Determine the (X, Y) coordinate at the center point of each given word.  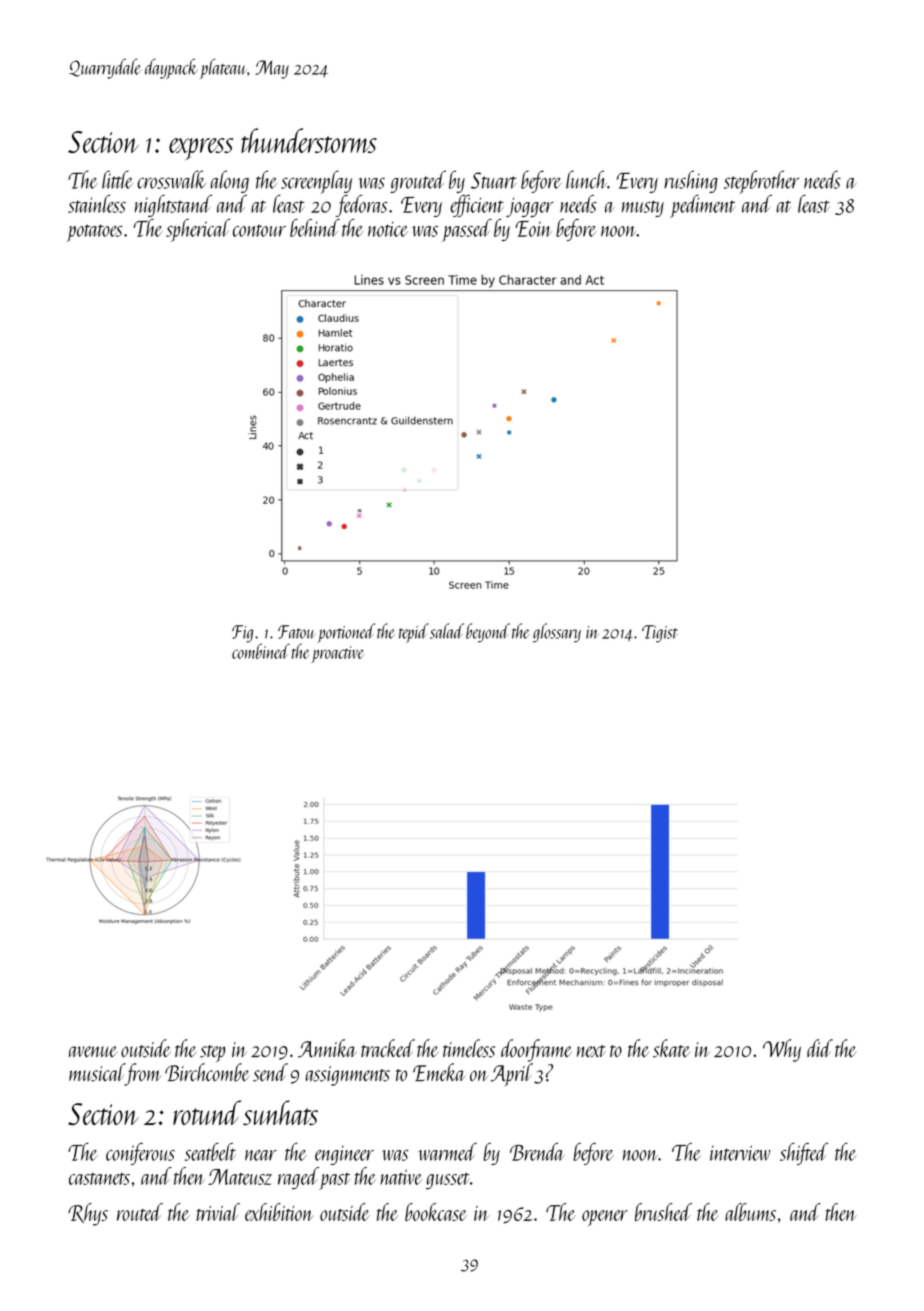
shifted (804, 1154)
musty (643, 208)
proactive (337, 654)
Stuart (493, 180)
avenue (93, 1051)
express (201, 149)
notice (388, 229)
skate (671, 1048)
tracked (388, 1048)
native (401, 1177)
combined (261, 651)
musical (97, 1072)
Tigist (660, 634)
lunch (586, 179)
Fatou (296, 632)
